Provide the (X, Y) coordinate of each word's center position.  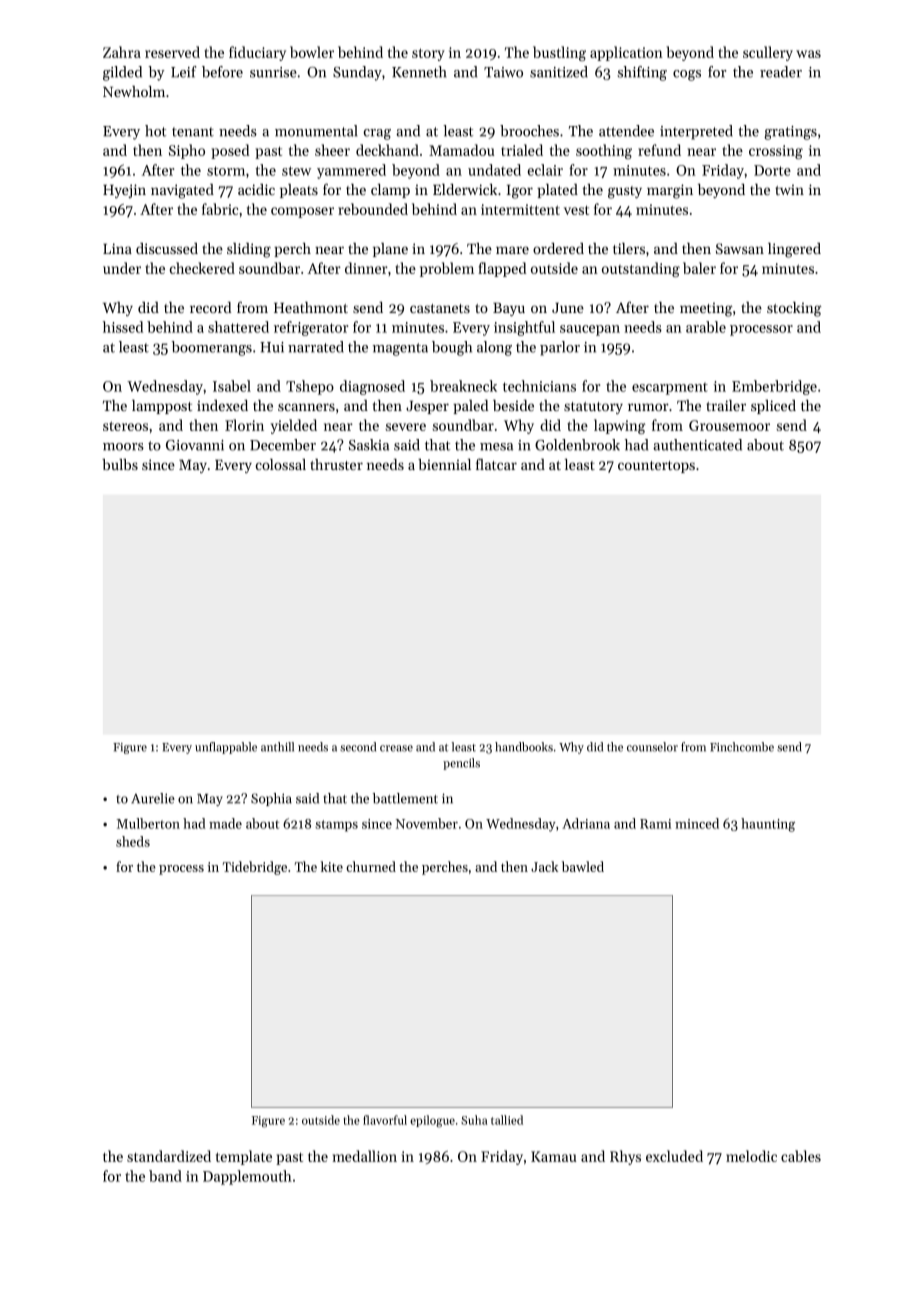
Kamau (553, 1156)
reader (781, 72)
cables (801, 1156)
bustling (559, 53)
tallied (507, 1120)
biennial (444, 464)
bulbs (120, 464)
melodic (751, 1156)
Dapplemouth (247, 1177)
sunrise (273, 72)
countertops (656, 467)
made (225, 823)
